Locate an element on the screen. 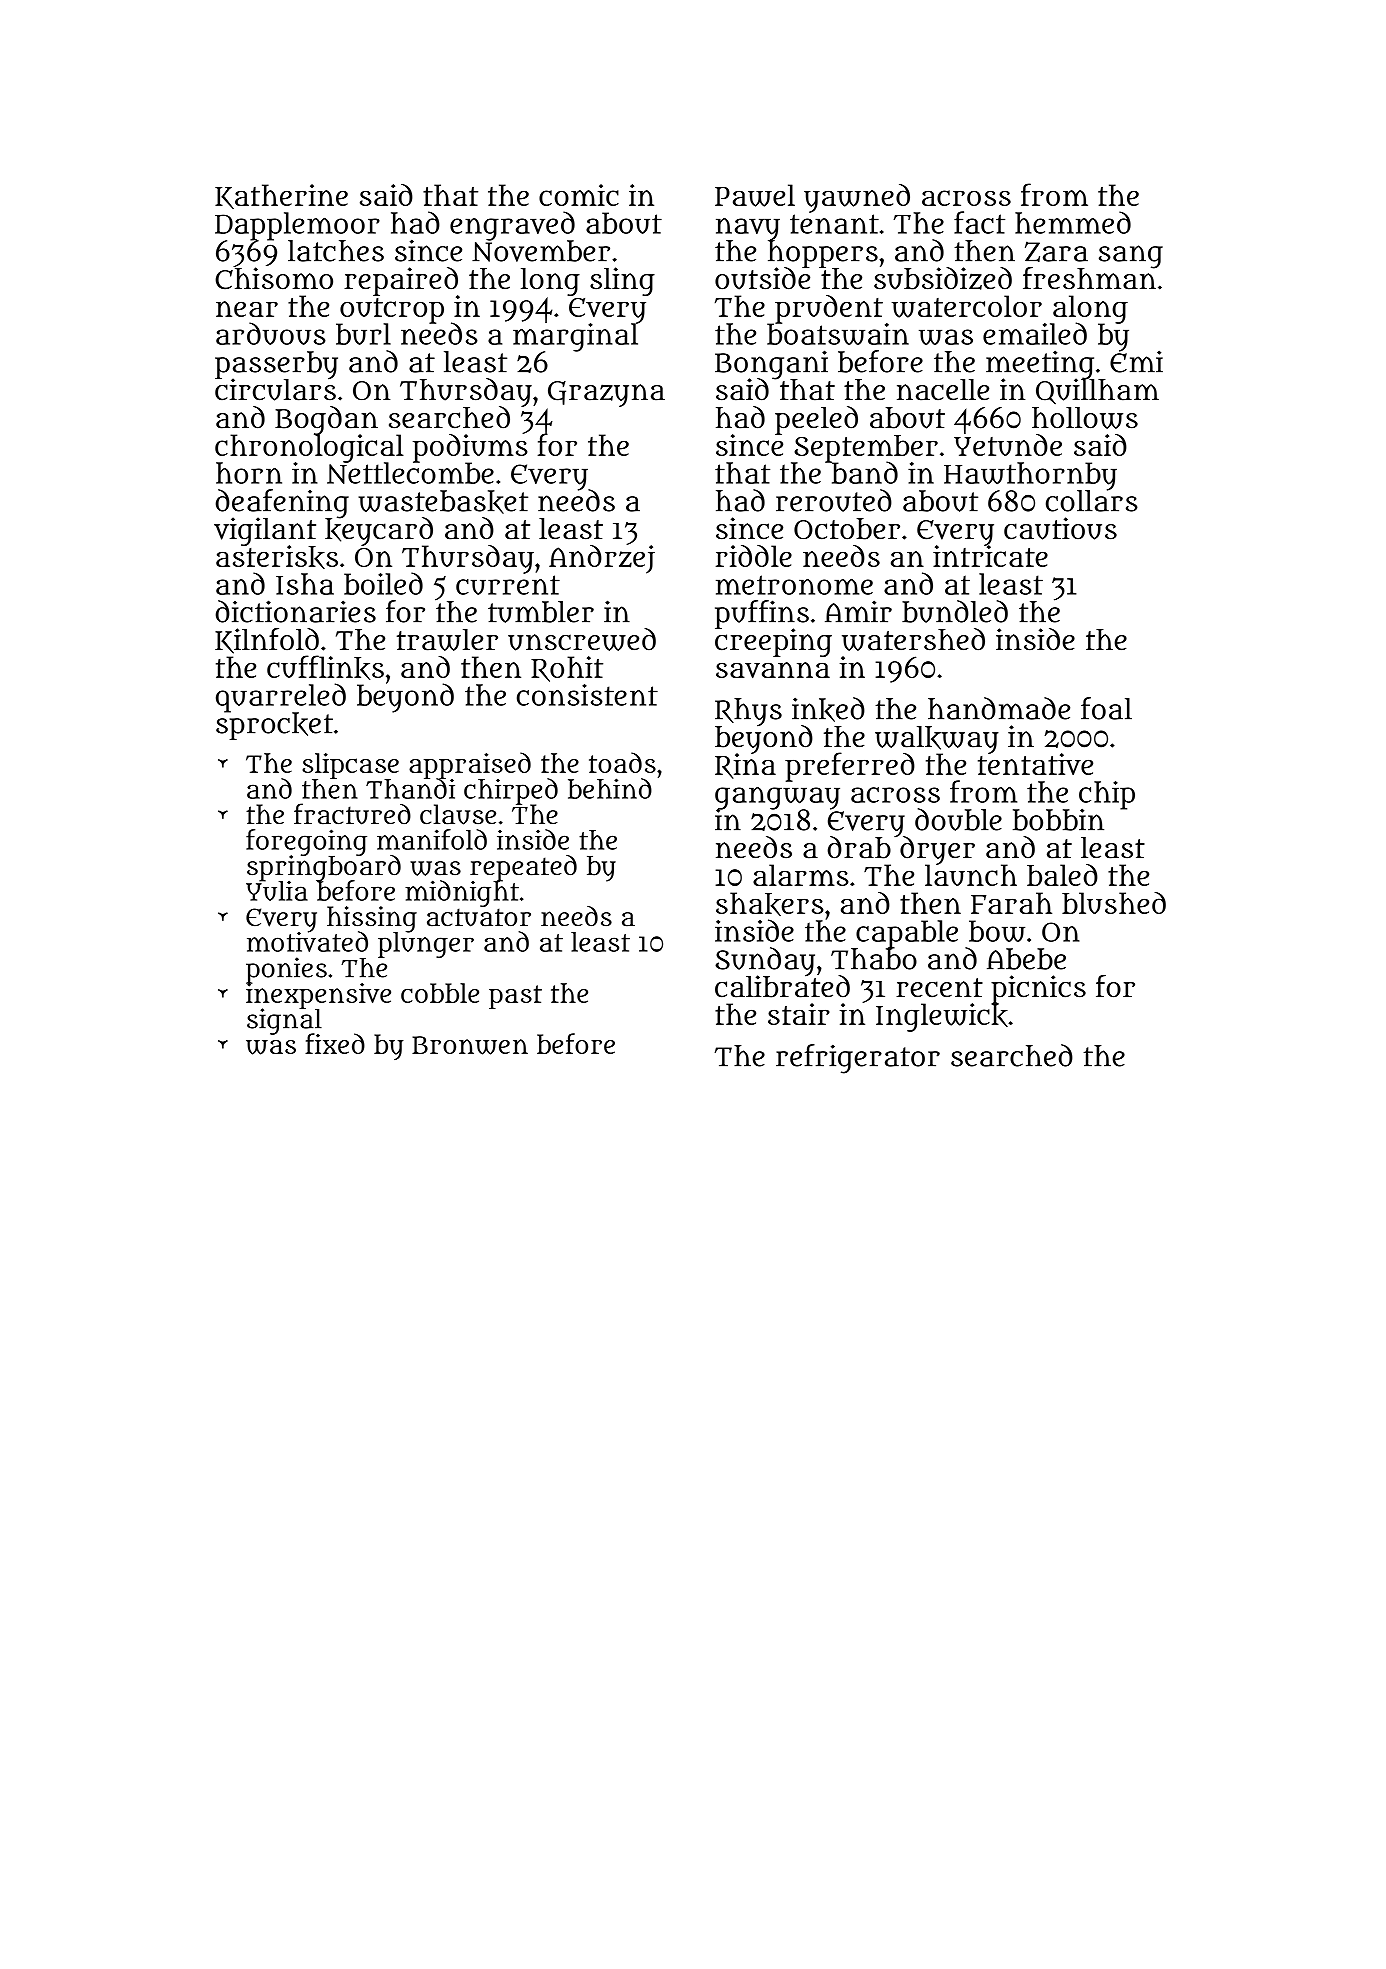 This screenshot has width=1386, height=1969. Inglewick is located at coordinates (942, 1017).
